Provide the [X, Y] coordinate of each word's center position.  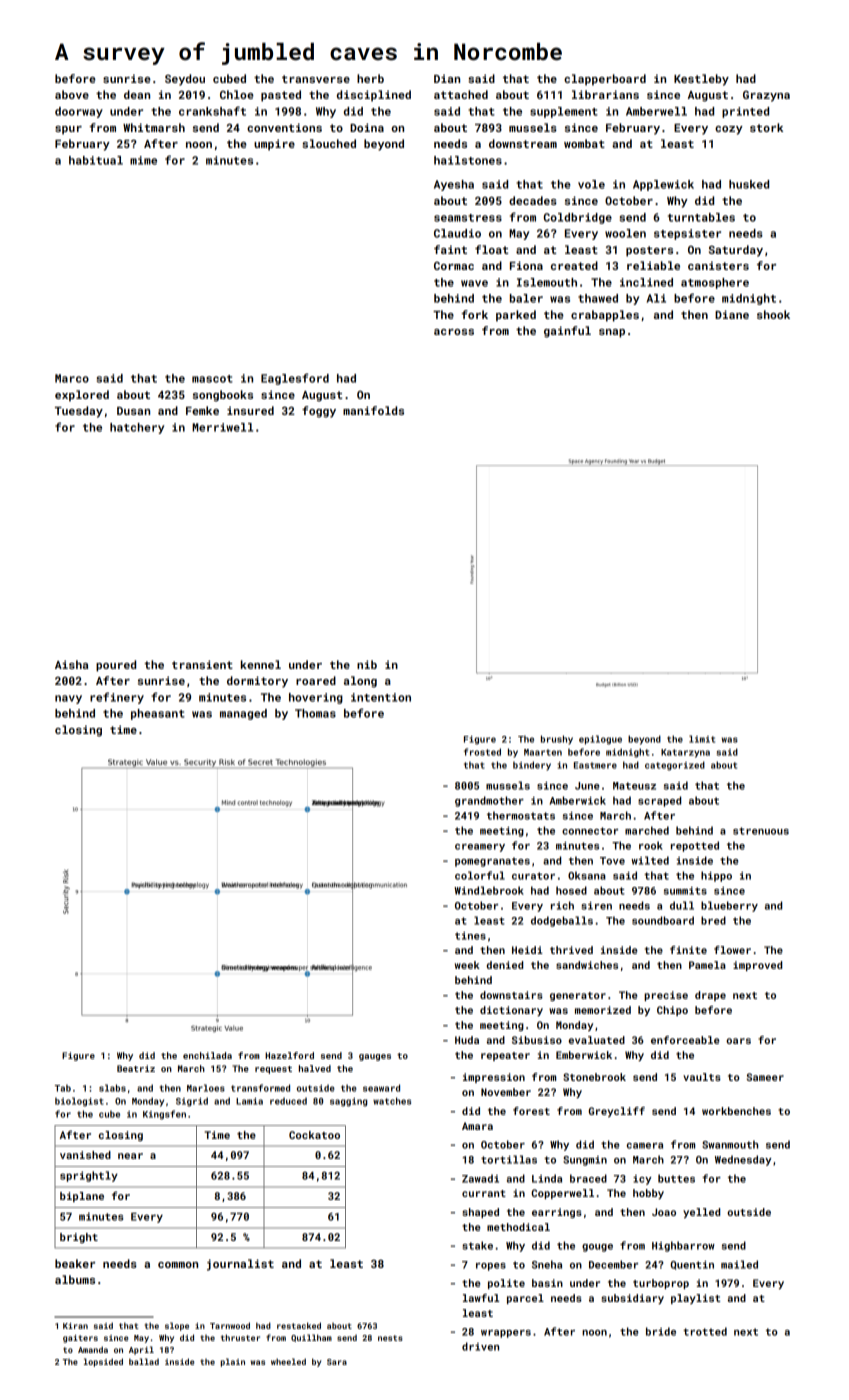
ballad [144, 1361]
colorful [480, 875]
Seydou [185, 80]
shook [773, 314]
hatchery [137, 428]
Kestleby [701, 80]
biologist [79, 1102]
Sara [337, 1362]
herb [370, 78]
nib [367, 664]
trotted [705, 1331]
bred [713, 920]
